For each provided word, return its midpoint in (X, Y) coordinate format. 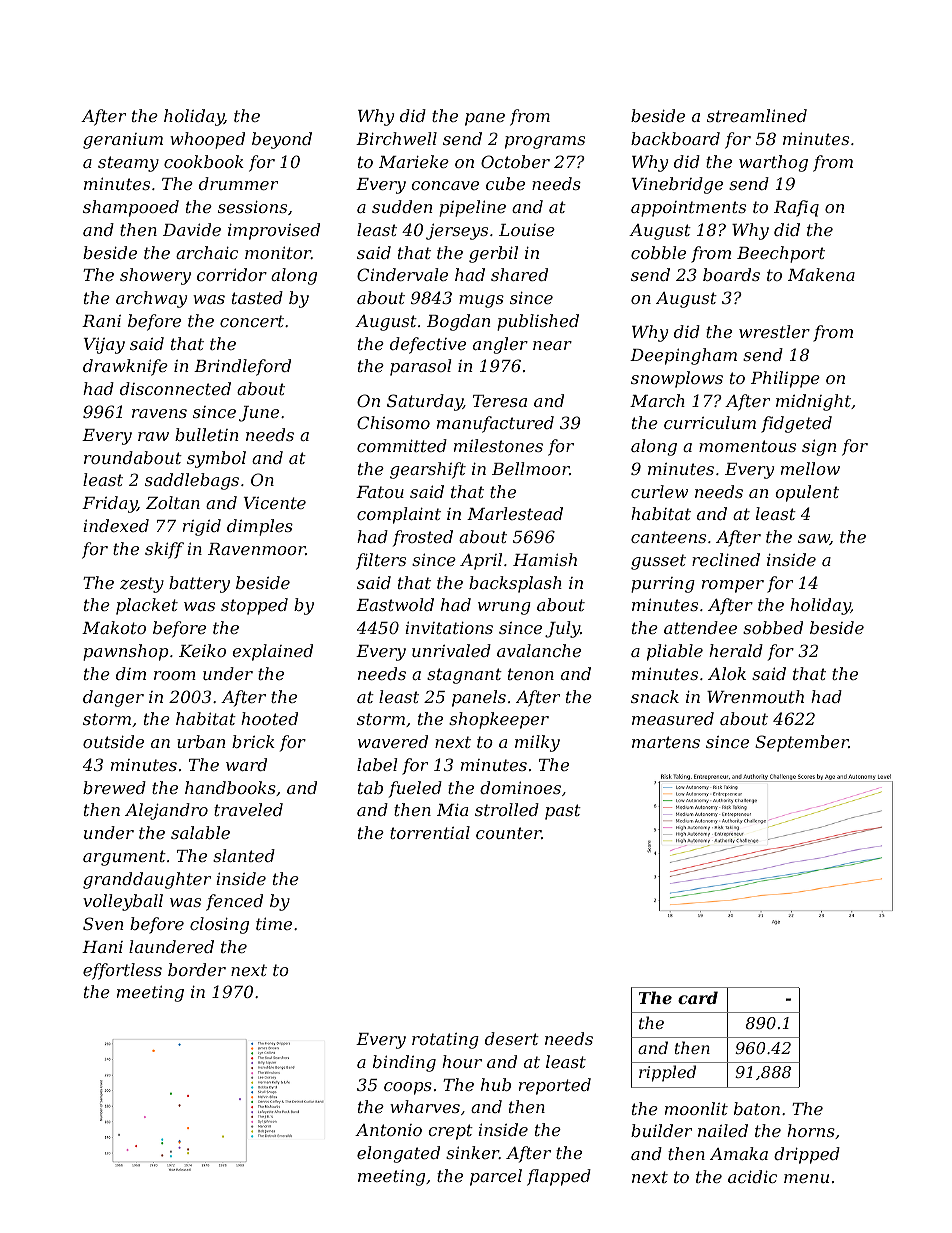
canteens (668, 537)
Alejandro (166, 811)
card (698, 997)
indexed (116, 525)
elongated (398, 1154)
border (197, 969)
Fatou (380, 492)
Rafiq (796, 208)
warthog (773, 163)
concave (445, 185)
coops (408, 1088)
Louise (527, 230)
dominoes (520, 787)
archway (151, 299)
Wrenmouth (755, 696)
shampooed (131, 208)
